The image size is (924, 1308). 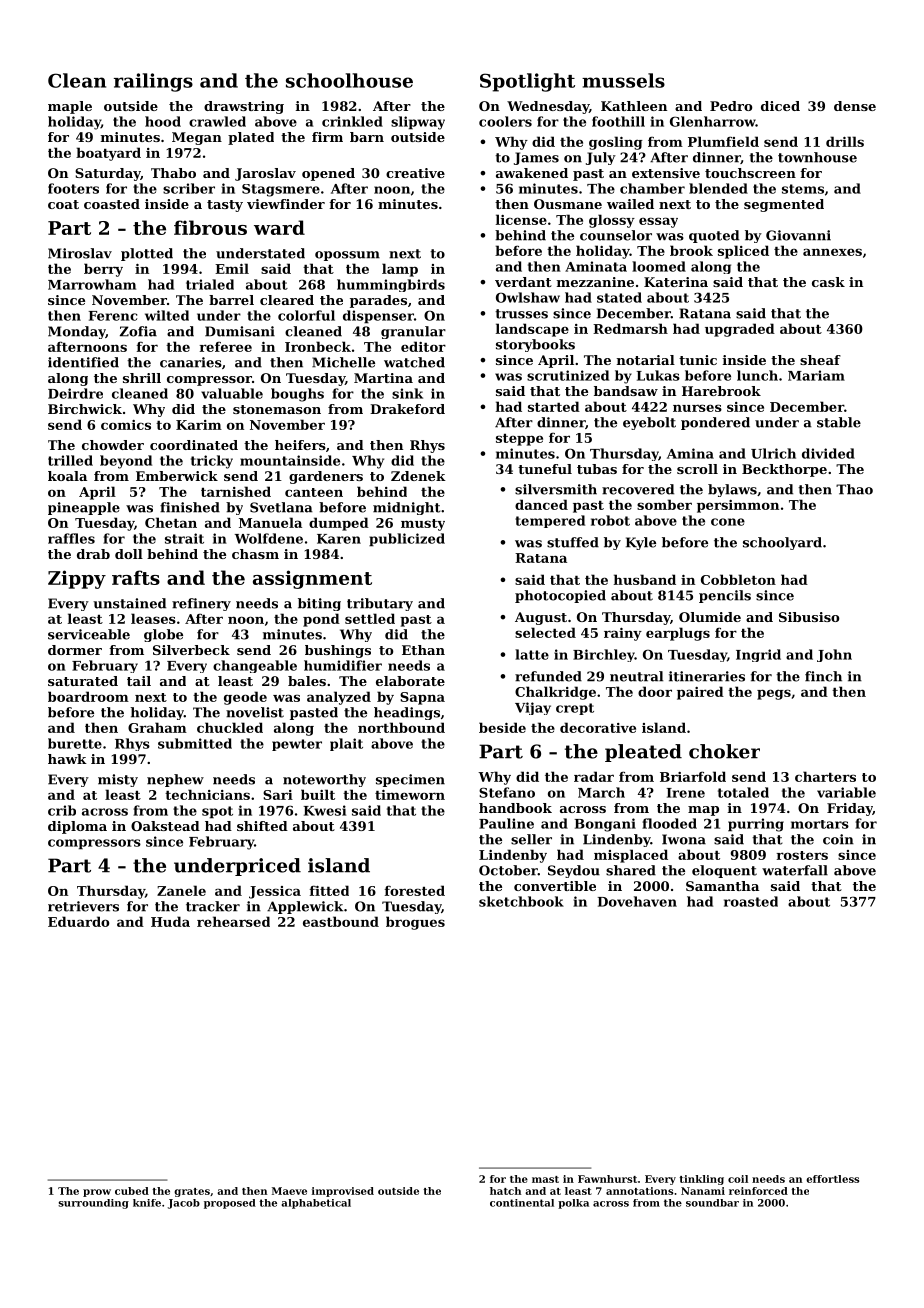 What do you see at coordinates (233, 921) in the screenshot?
I see `rehearsed` at bounding box center [233, 921].
